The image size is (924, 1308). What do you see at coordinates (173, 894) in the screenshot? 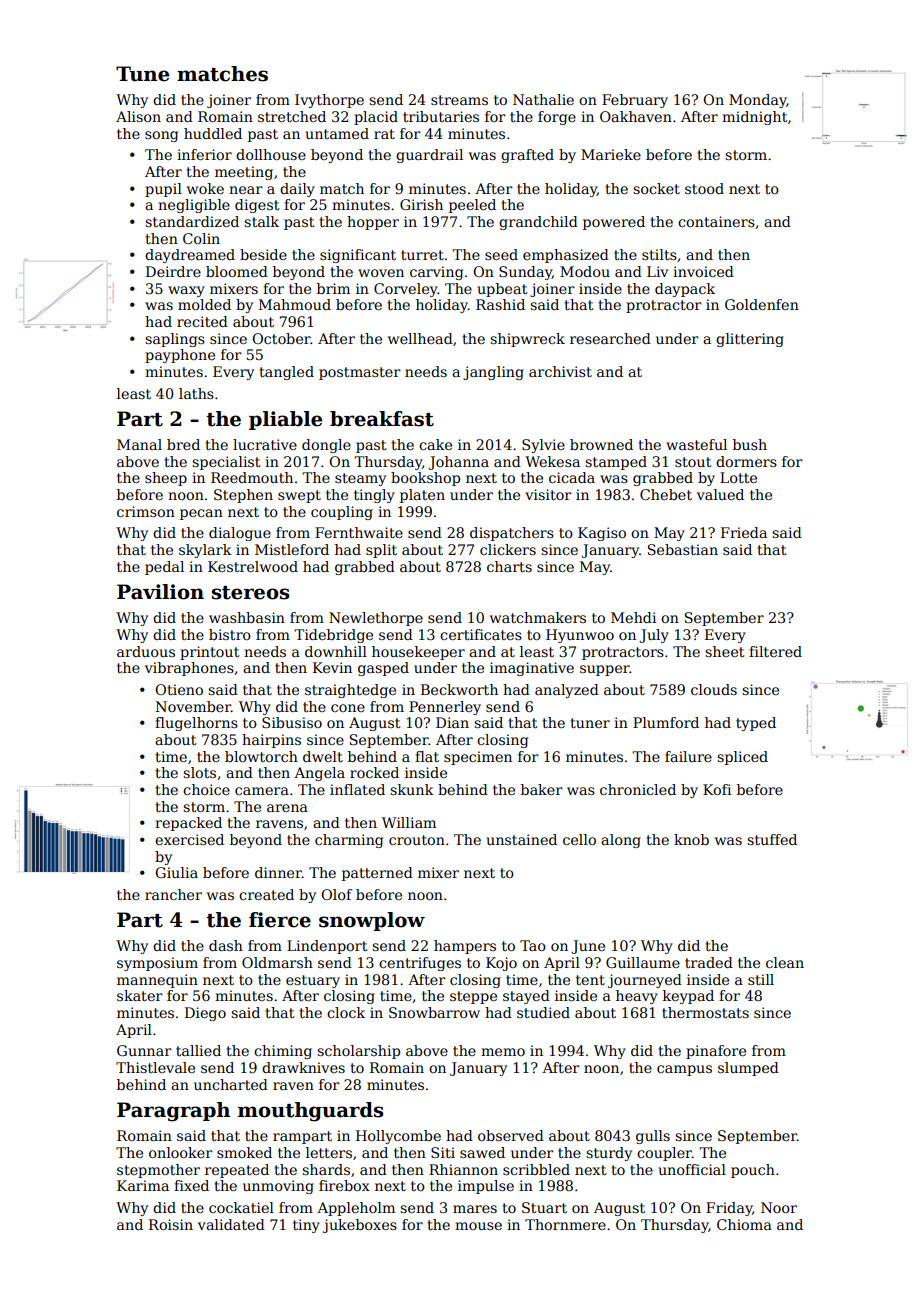
I see `rancher` at bounding box center [173, 894].
